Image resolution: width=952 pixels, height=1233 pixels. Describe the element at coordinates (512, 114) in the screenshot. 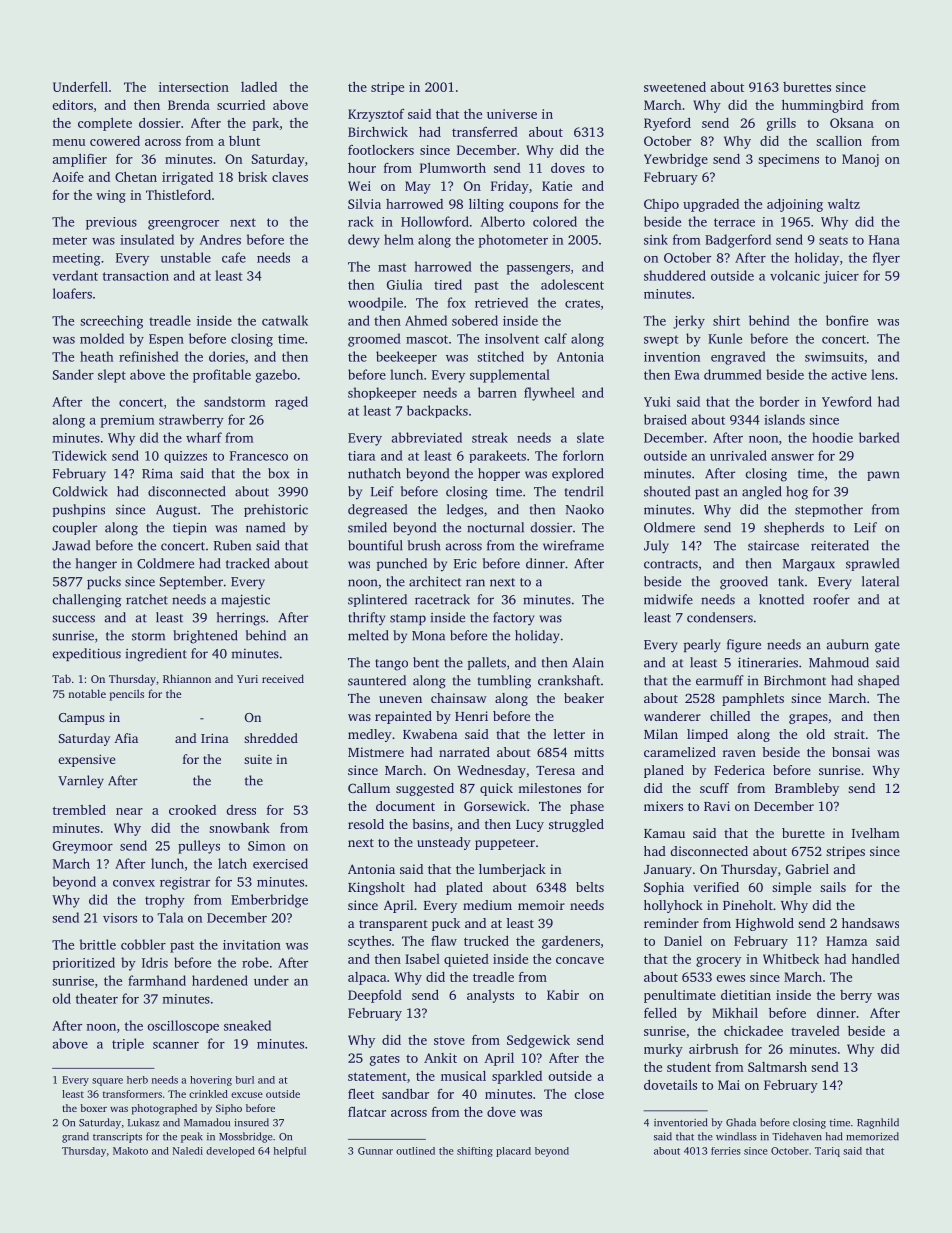

I see `universe` at that location.
